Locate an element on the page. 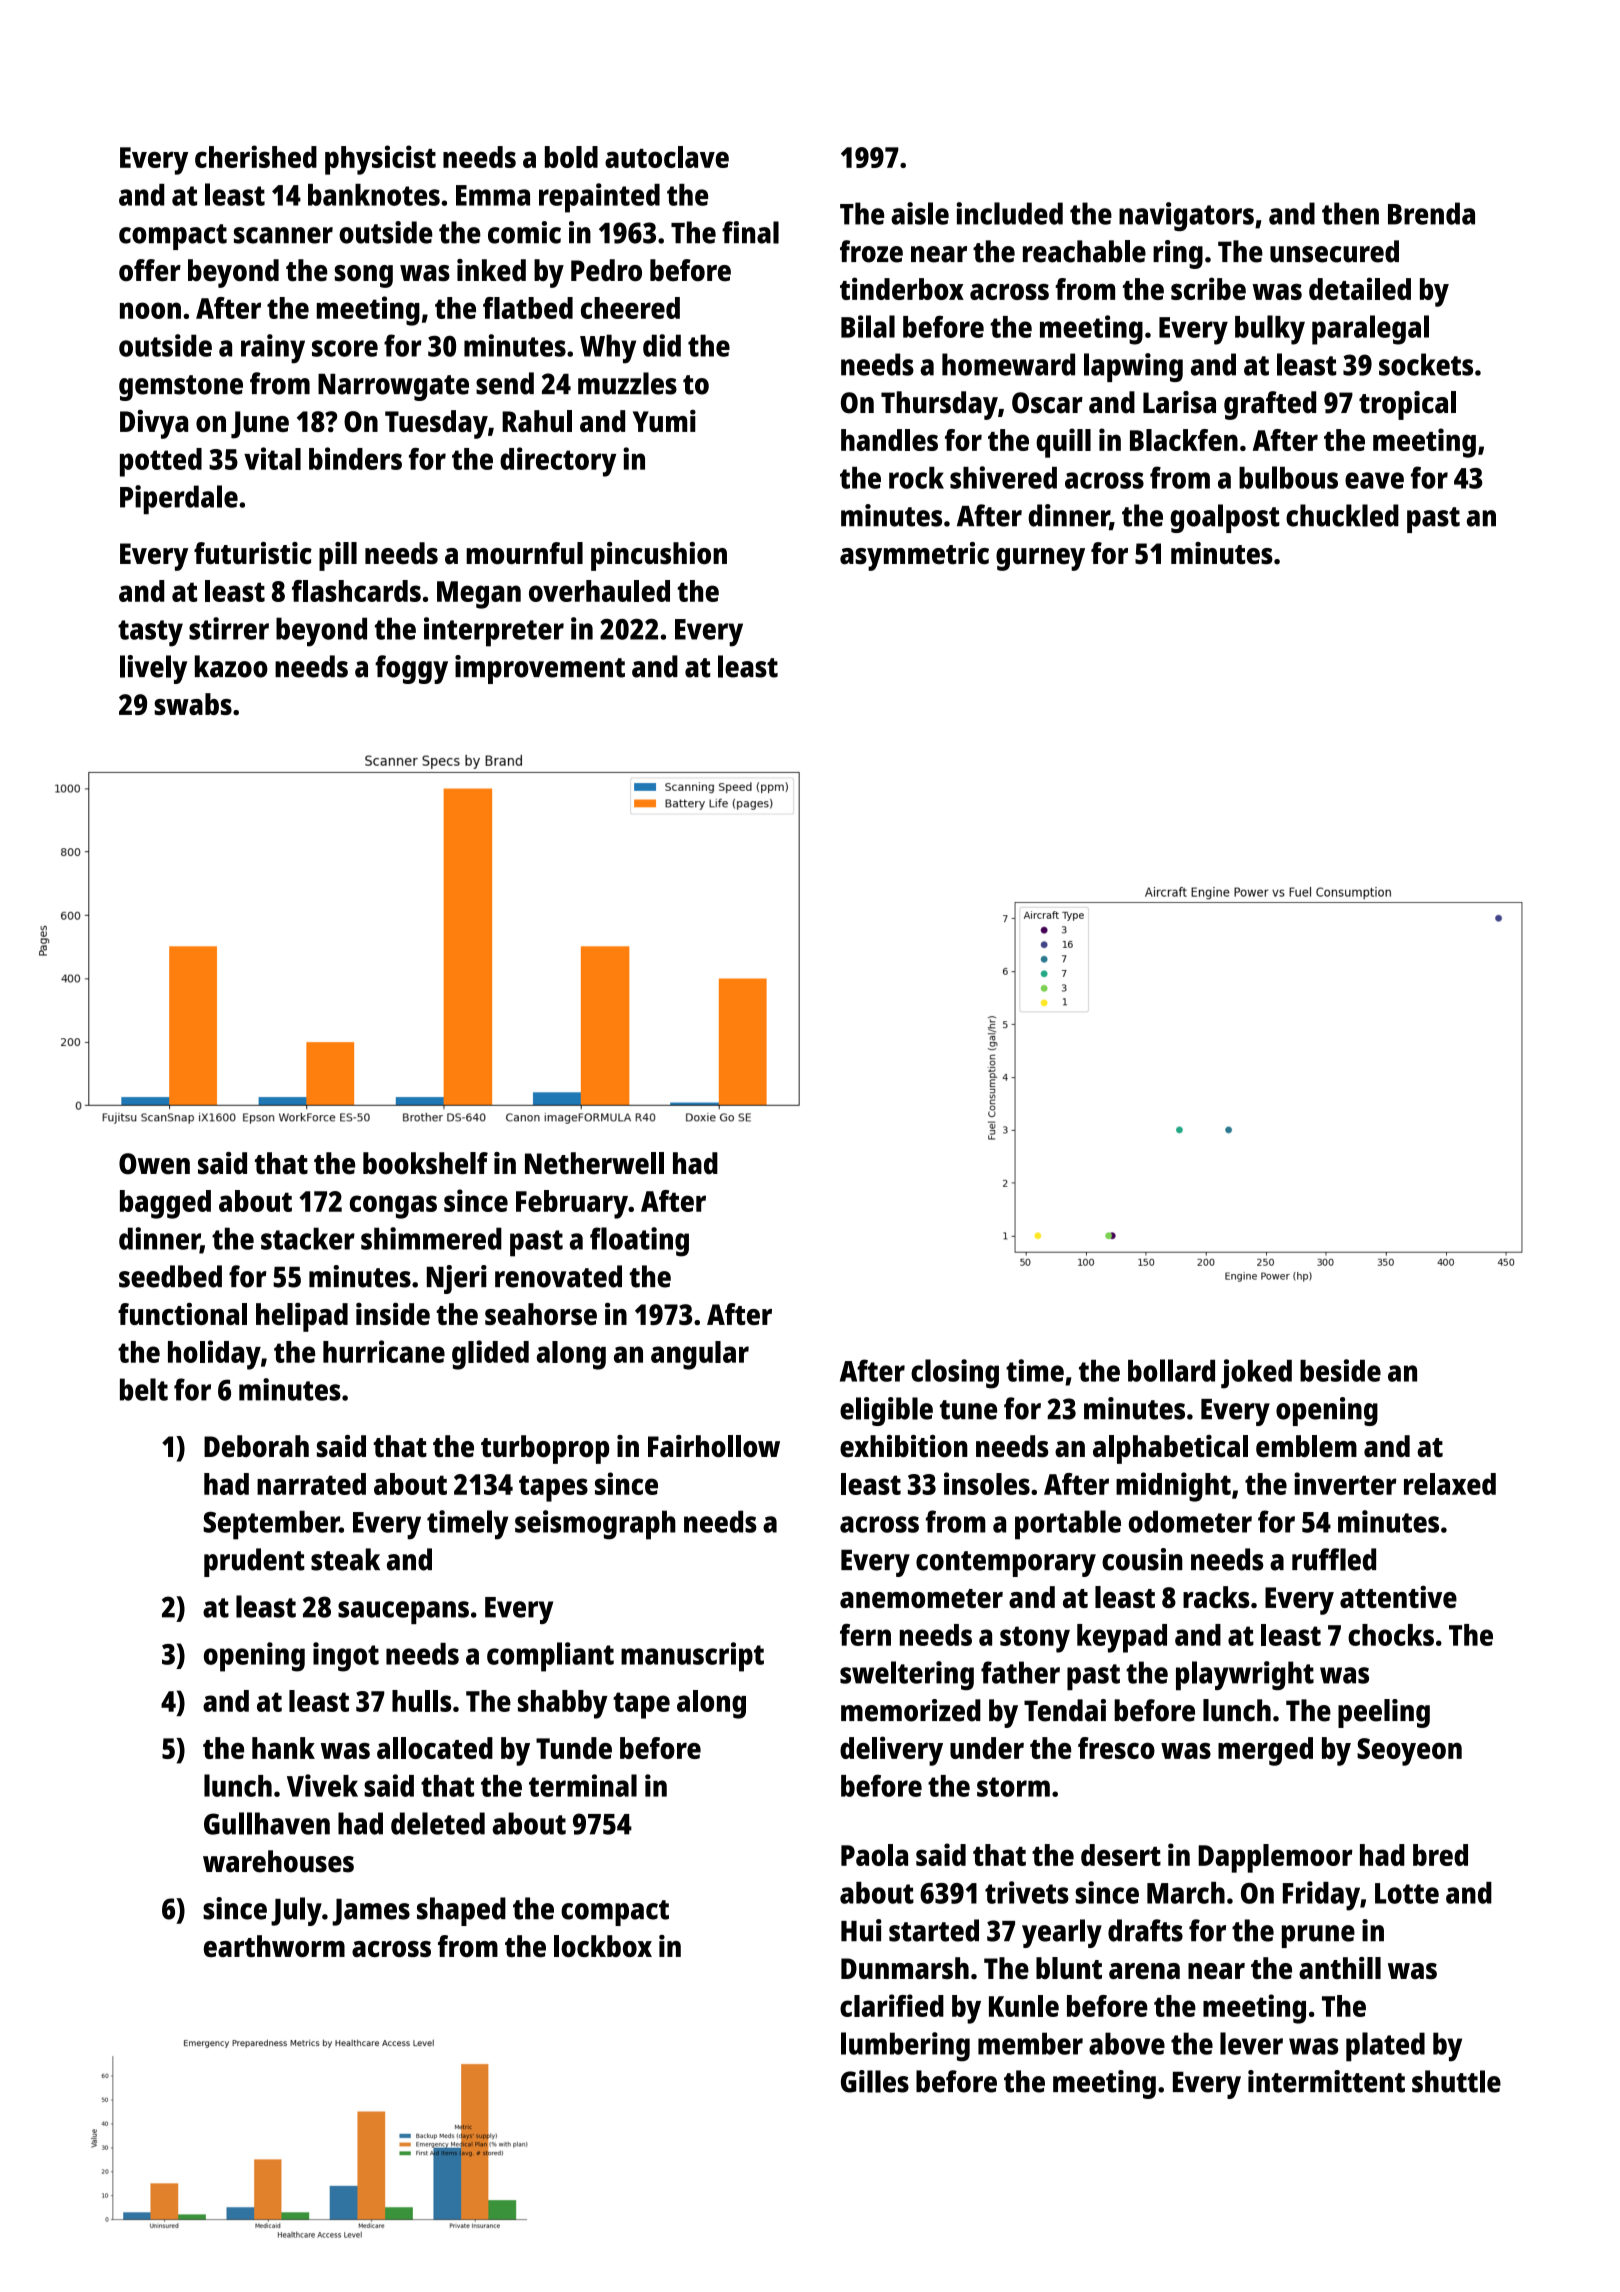 This page has width=1620, height=2292. beside is located at coordinates (1340, 1370).
